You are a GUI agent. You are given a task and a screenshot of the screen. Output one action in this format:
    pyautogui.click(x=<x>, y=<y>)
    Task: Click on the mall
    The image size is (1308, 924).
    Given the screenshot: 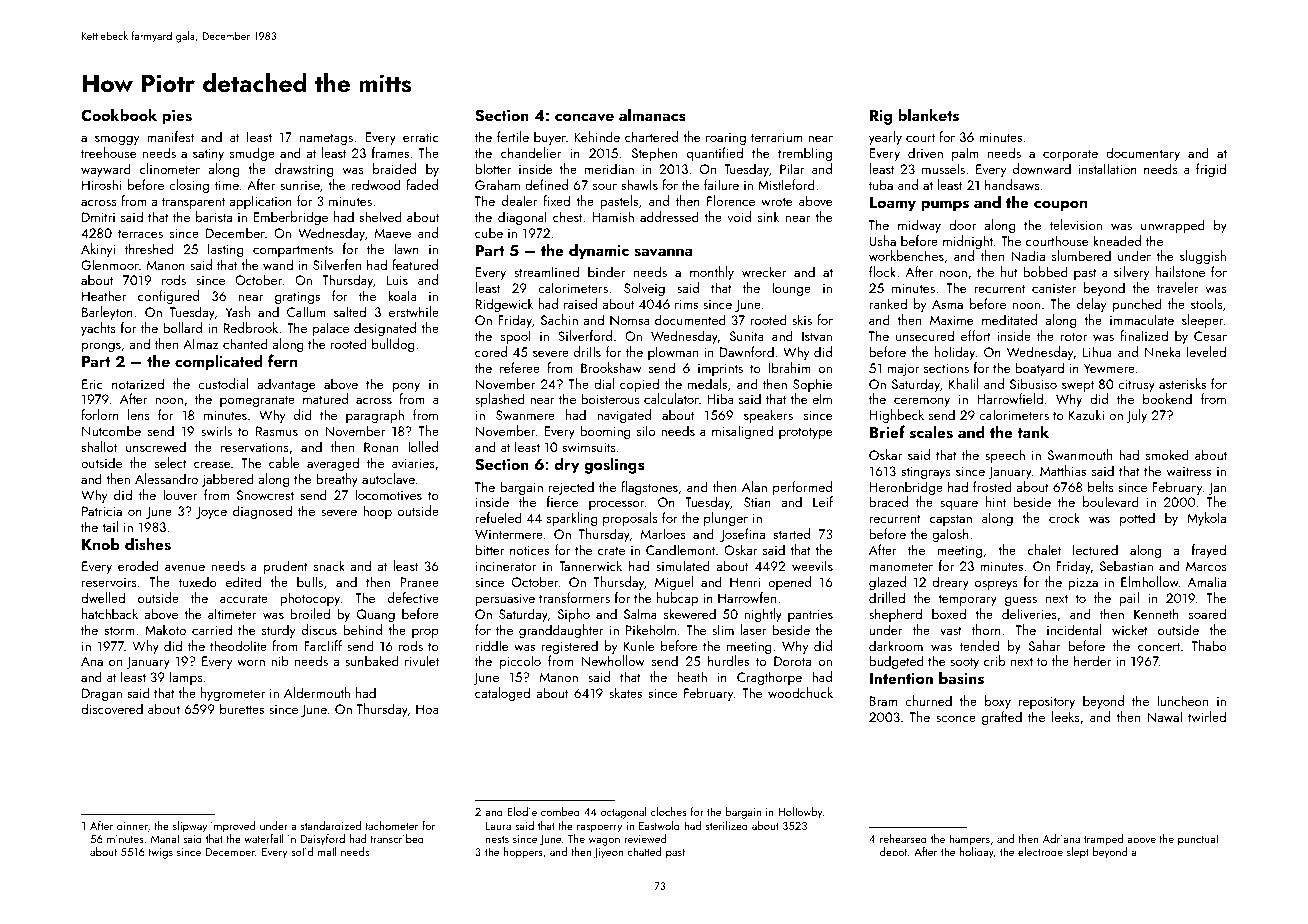 What is the action you would take?
    pyautogui.click(x=327, y=851)
